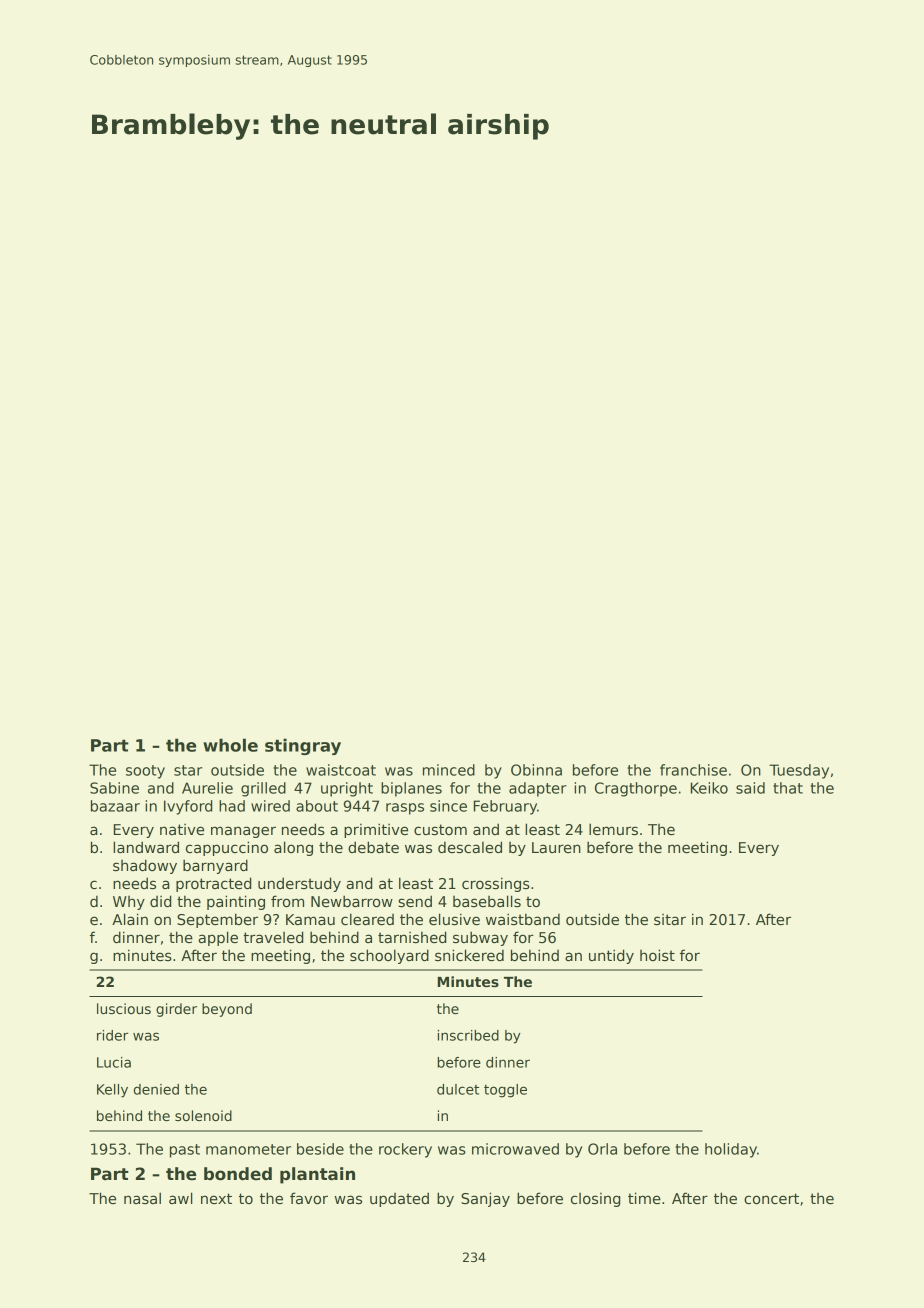 This screenshot has width=924, height=1308. Describe the element at coordinates (799, 771) in the screenshot. I see `Tuesday` at that location.
